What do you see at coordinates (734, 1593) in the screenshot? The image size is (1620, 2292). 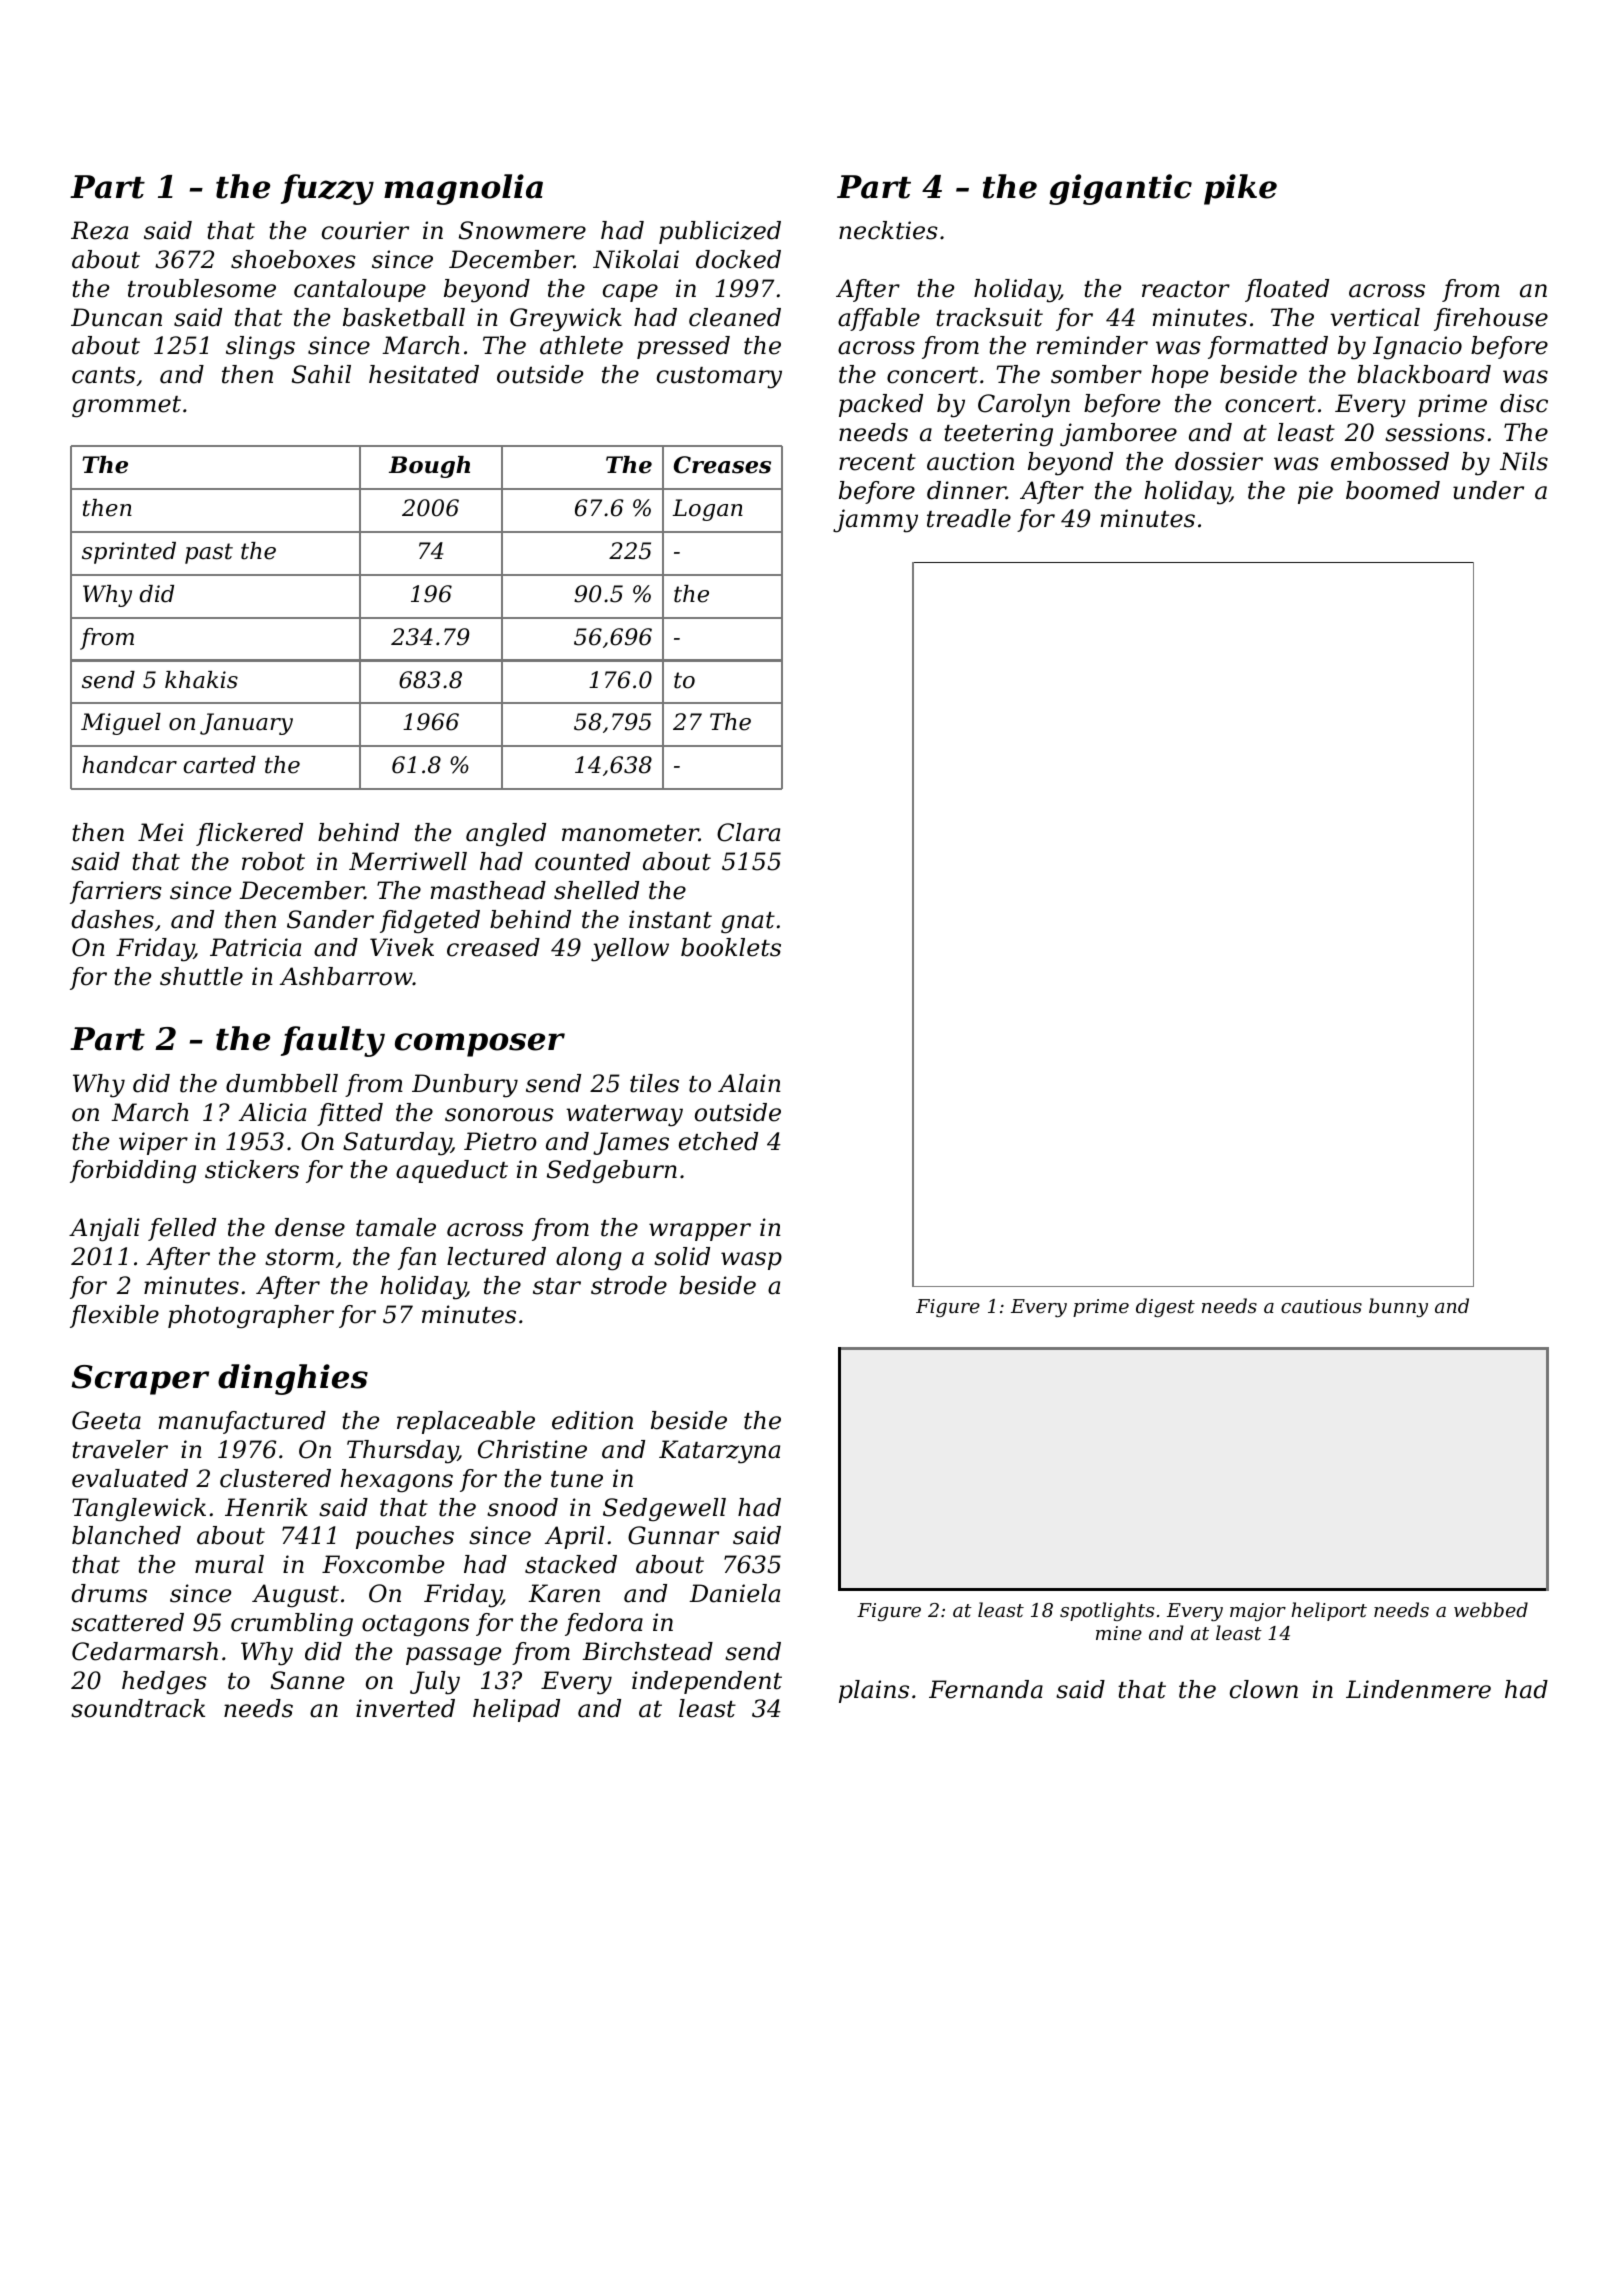 I see `Daniela` at bounding box center [734, 1593].
